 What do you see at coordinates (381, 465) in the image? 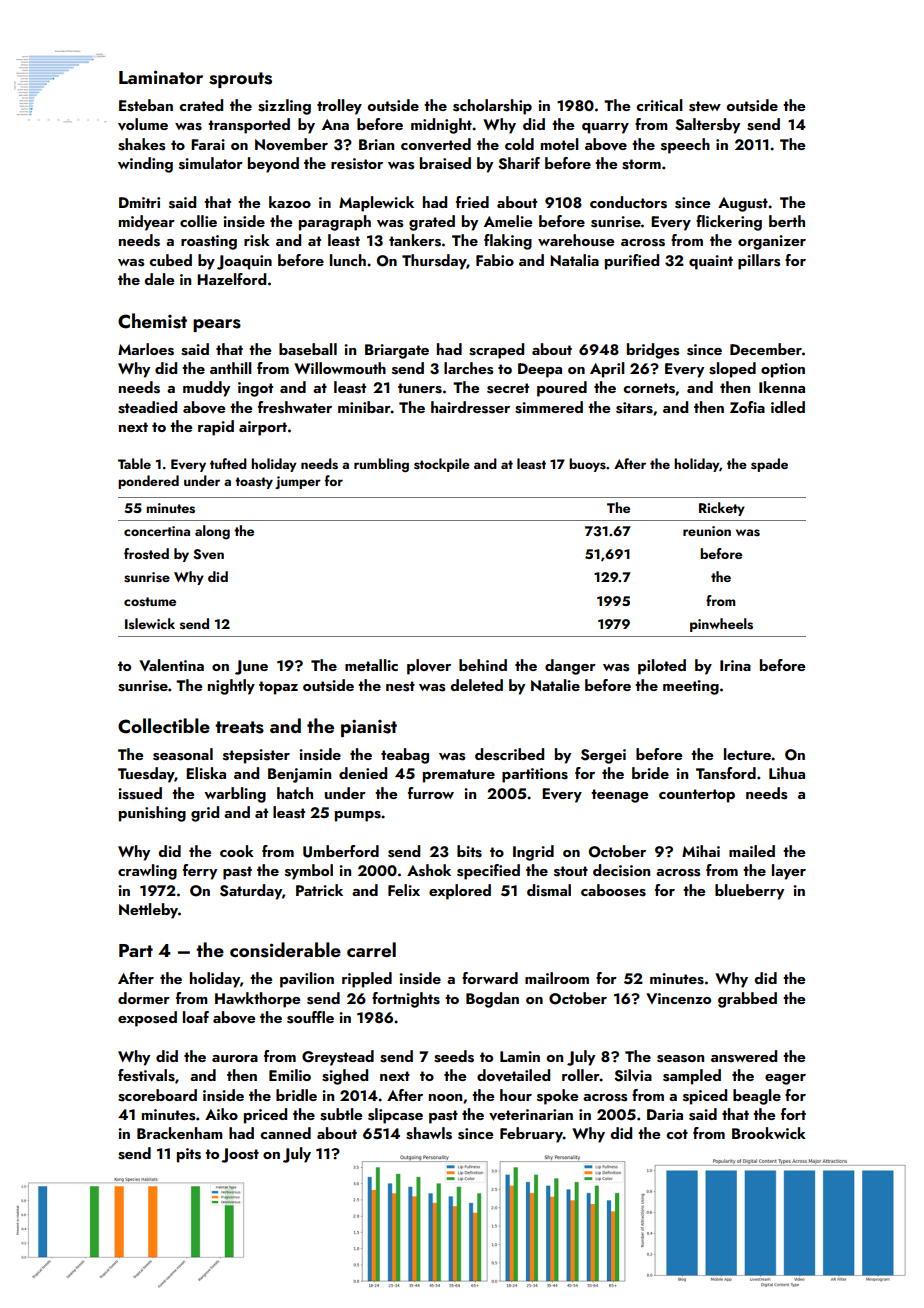
I see `rumbling` at bounding box center [381, 465].
